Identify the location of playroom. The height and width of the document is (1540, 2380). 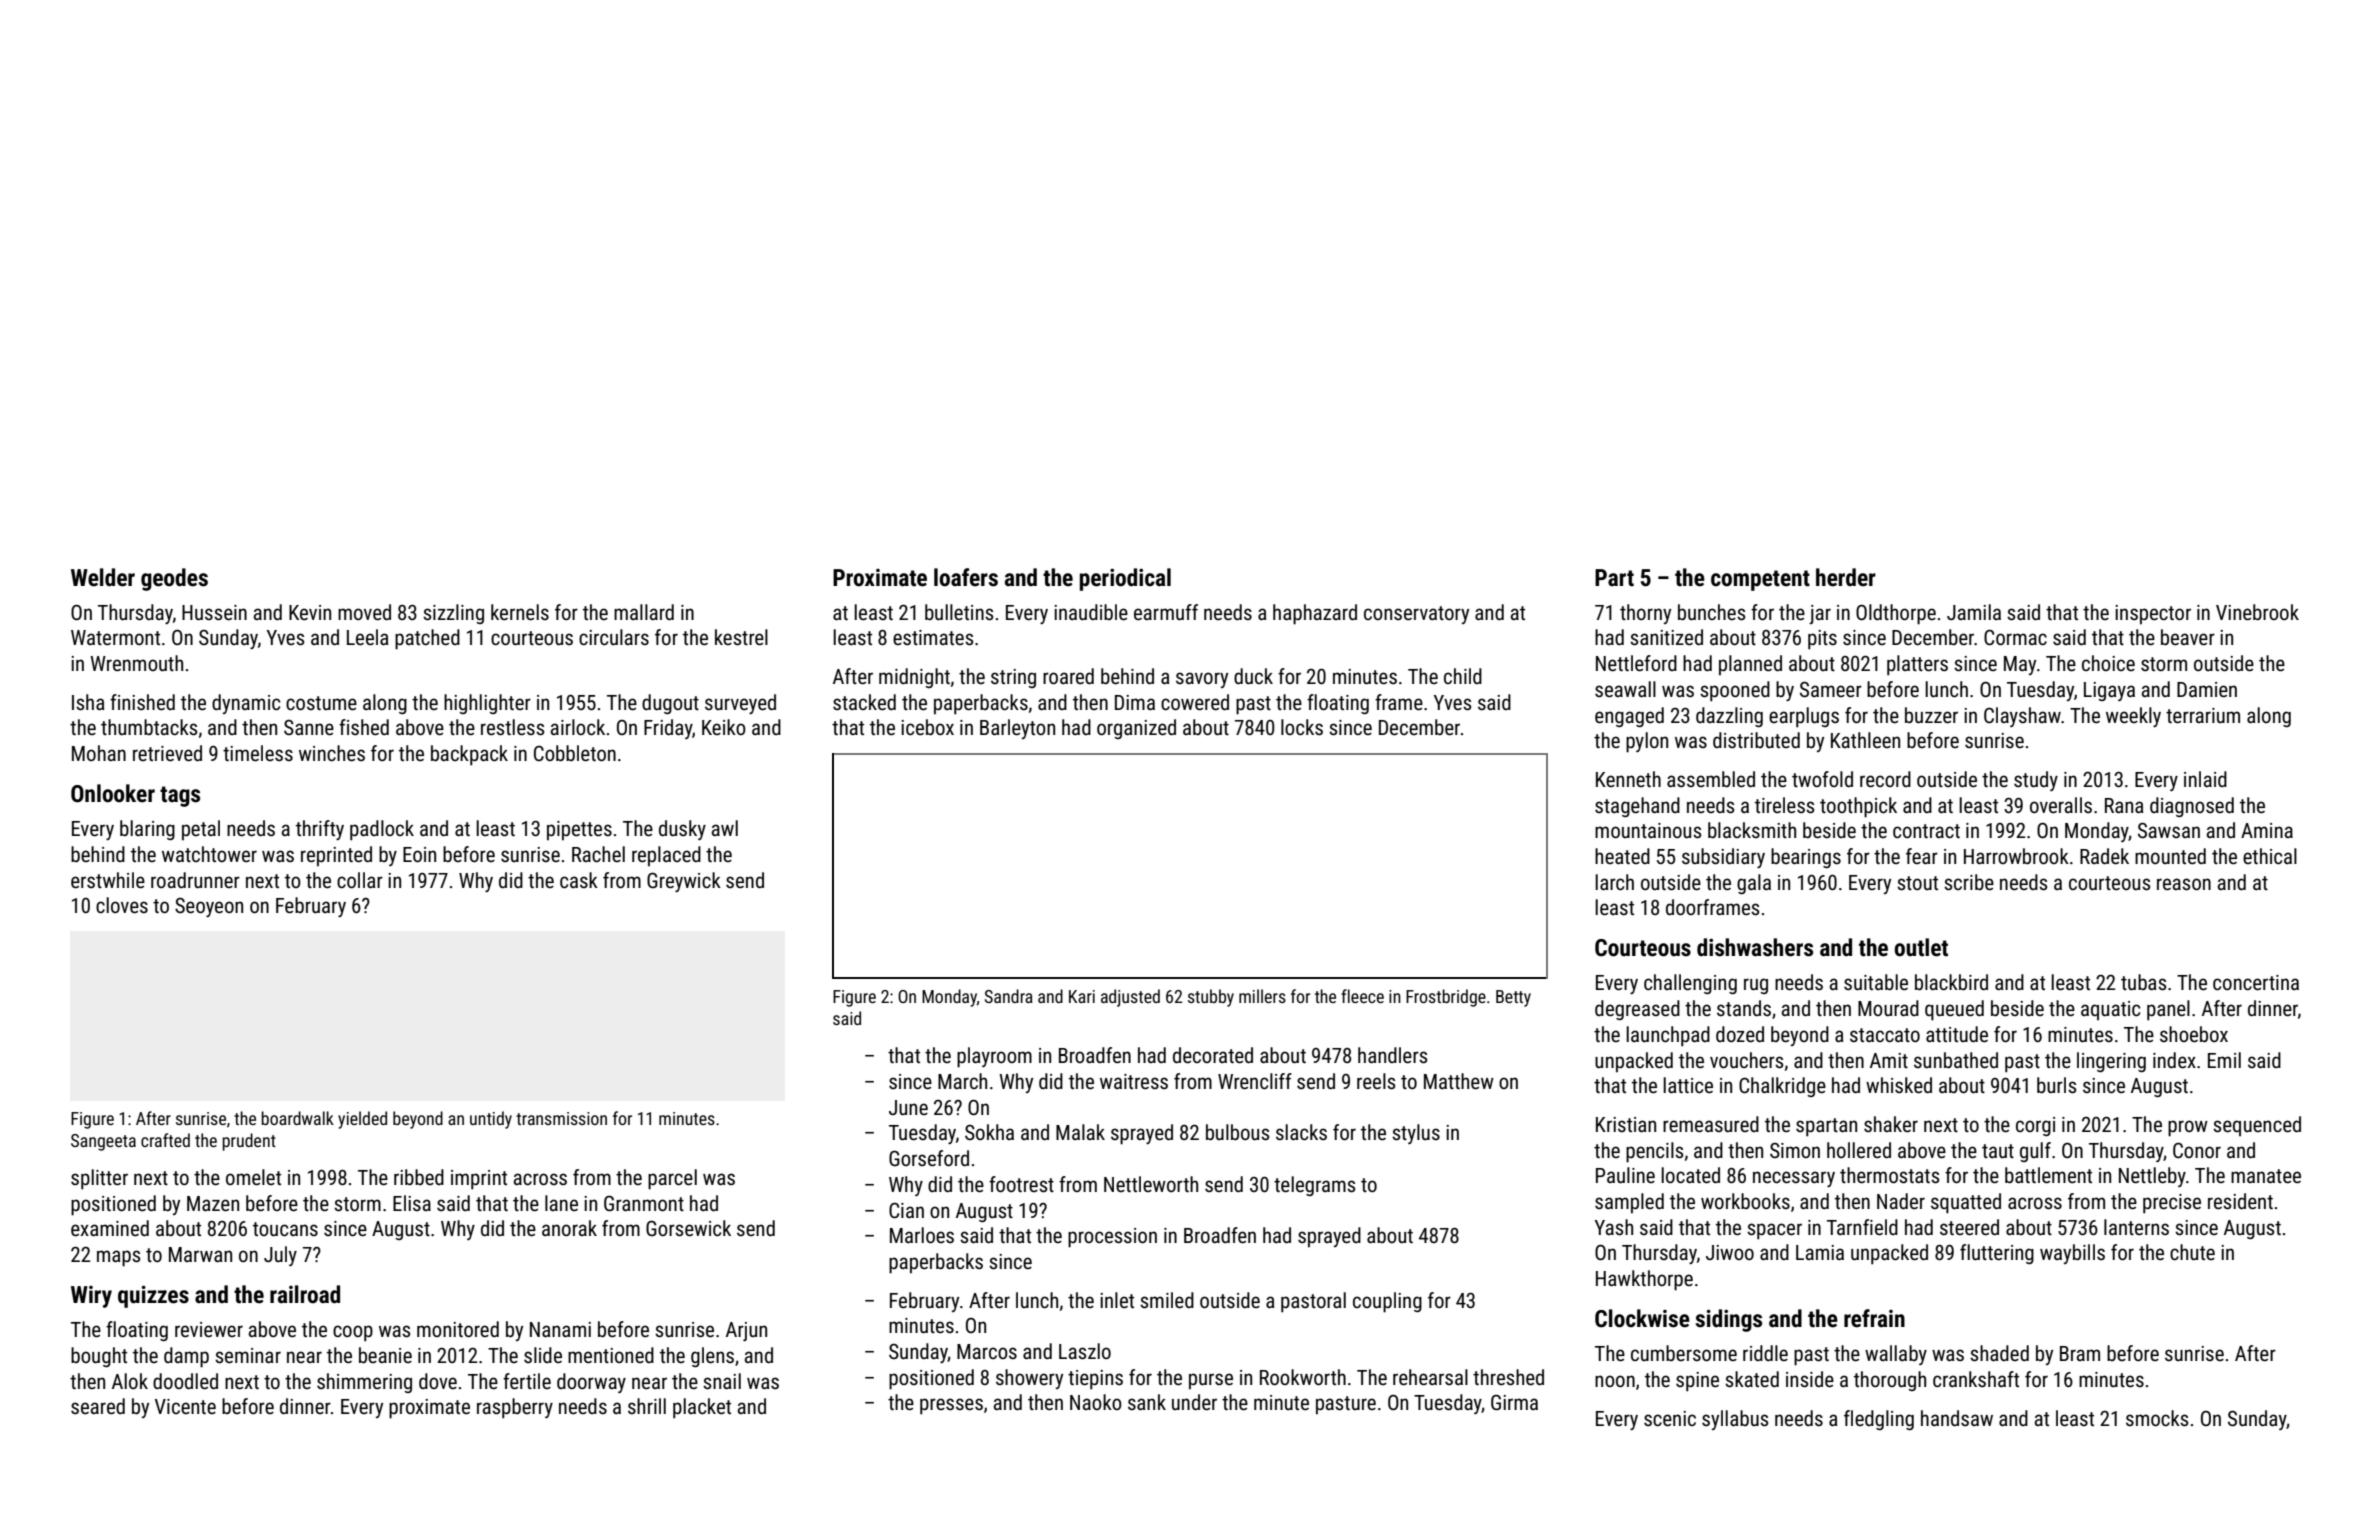
(994, 1057).
